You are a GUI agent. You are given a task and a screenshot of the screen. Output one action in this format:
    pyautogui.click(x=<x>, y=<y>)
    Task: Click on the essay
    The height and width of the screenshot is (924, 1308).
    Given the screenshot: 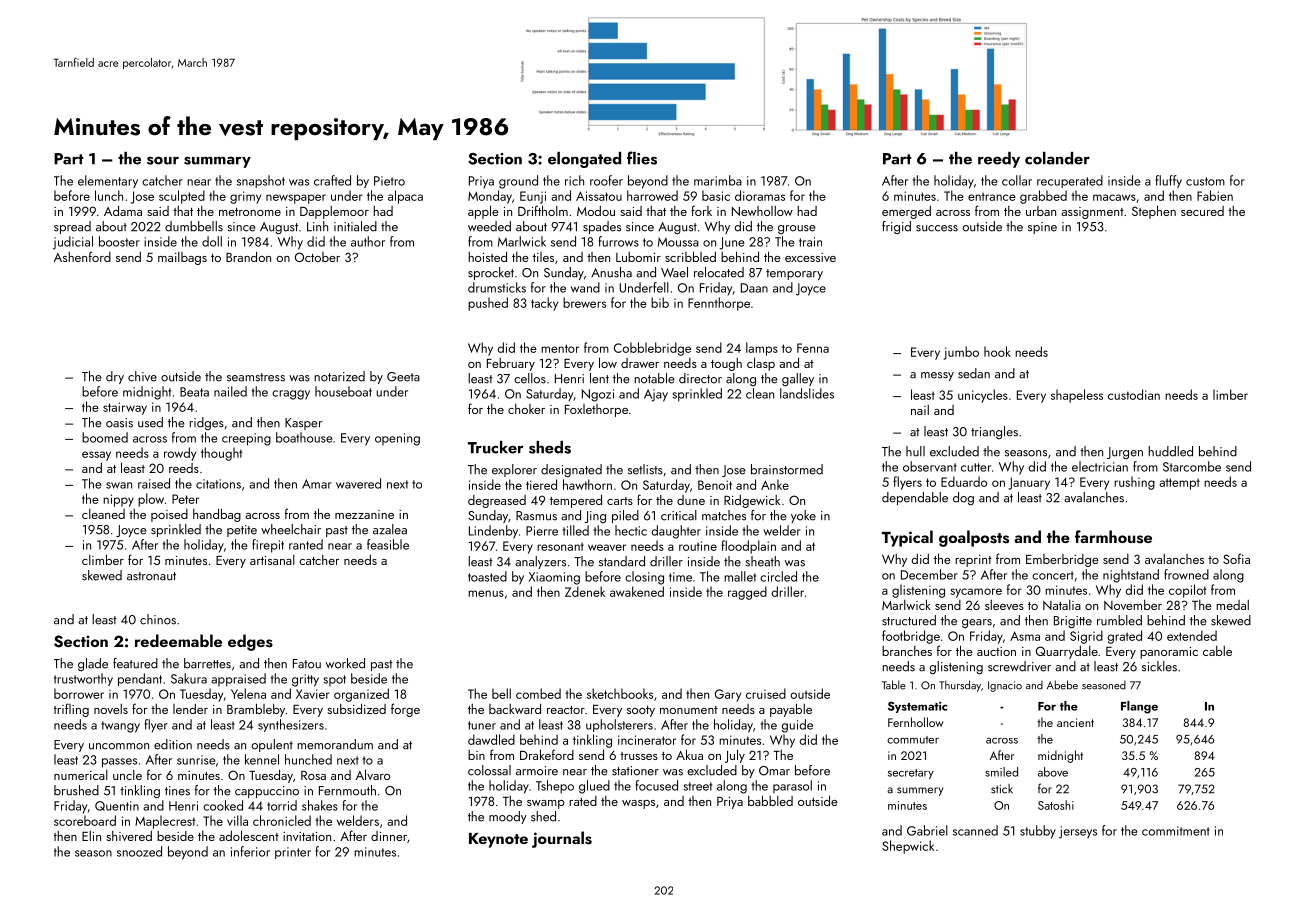 What is the action you would take?
    pyautogui.click(x=96, y=456)
